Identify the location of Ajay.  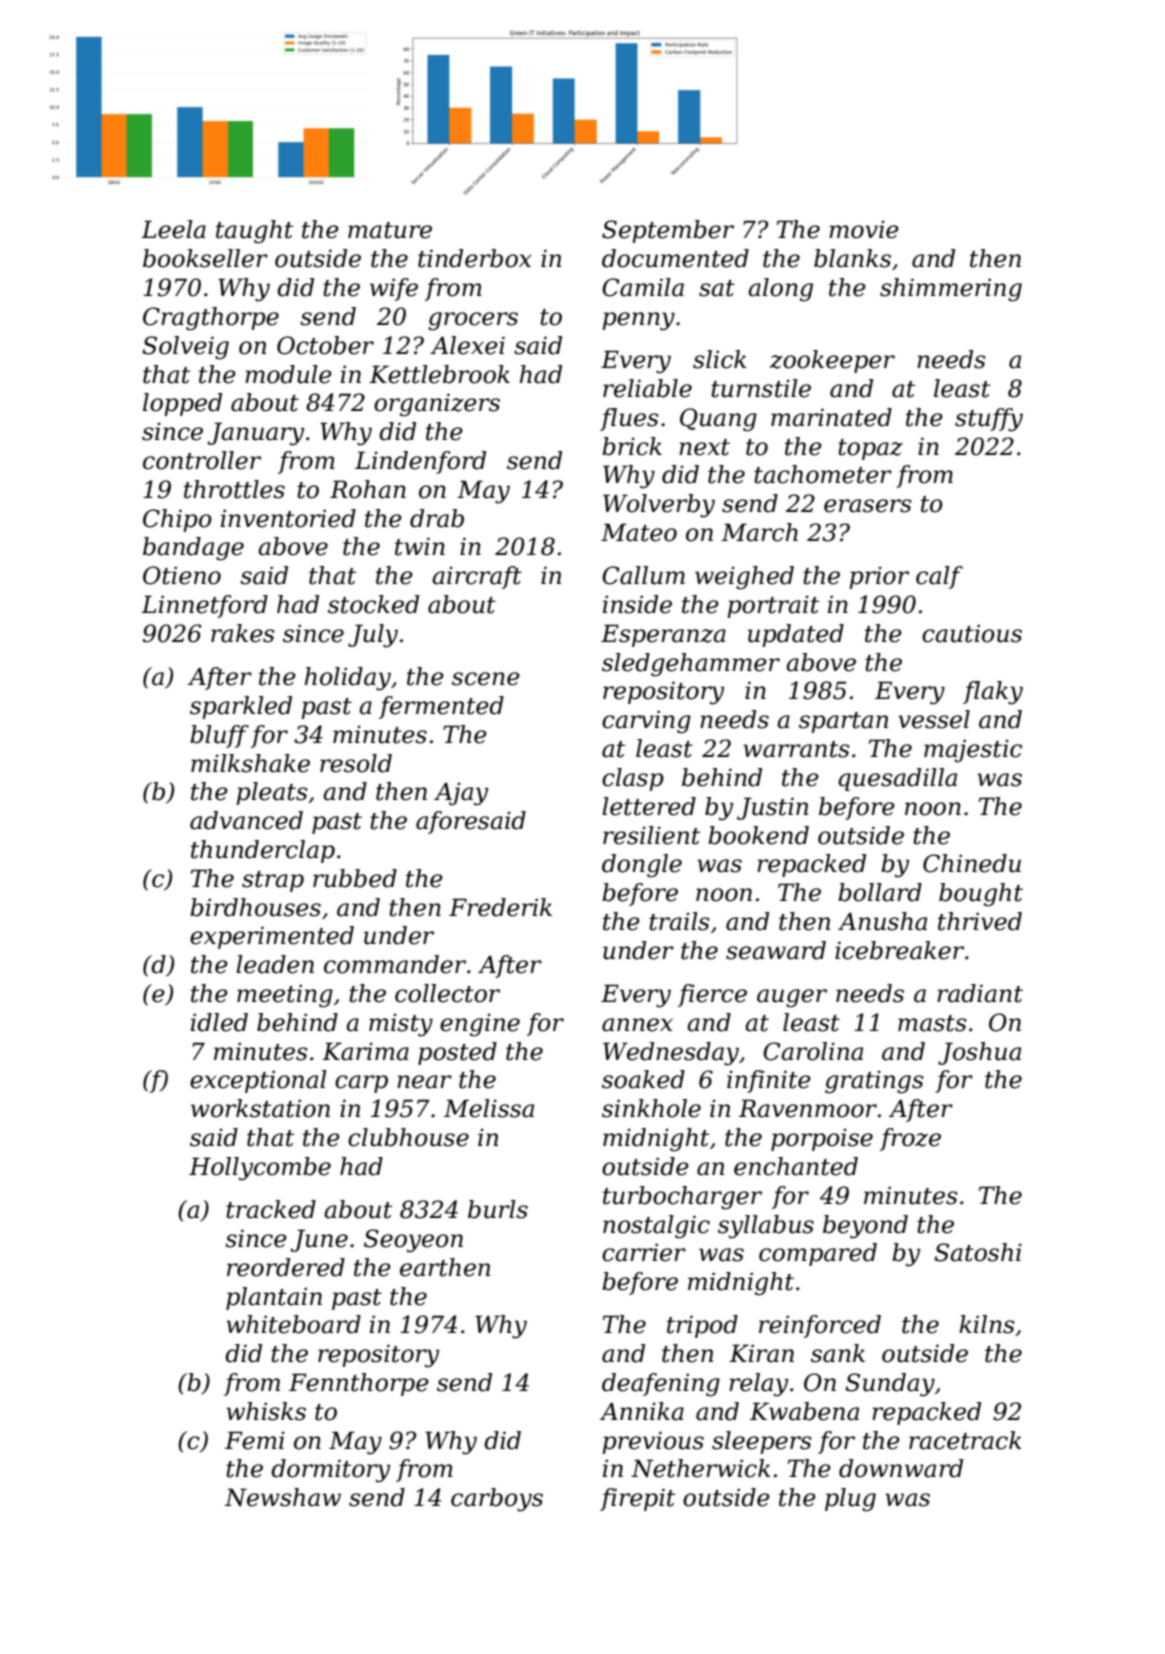
(461, 794).
